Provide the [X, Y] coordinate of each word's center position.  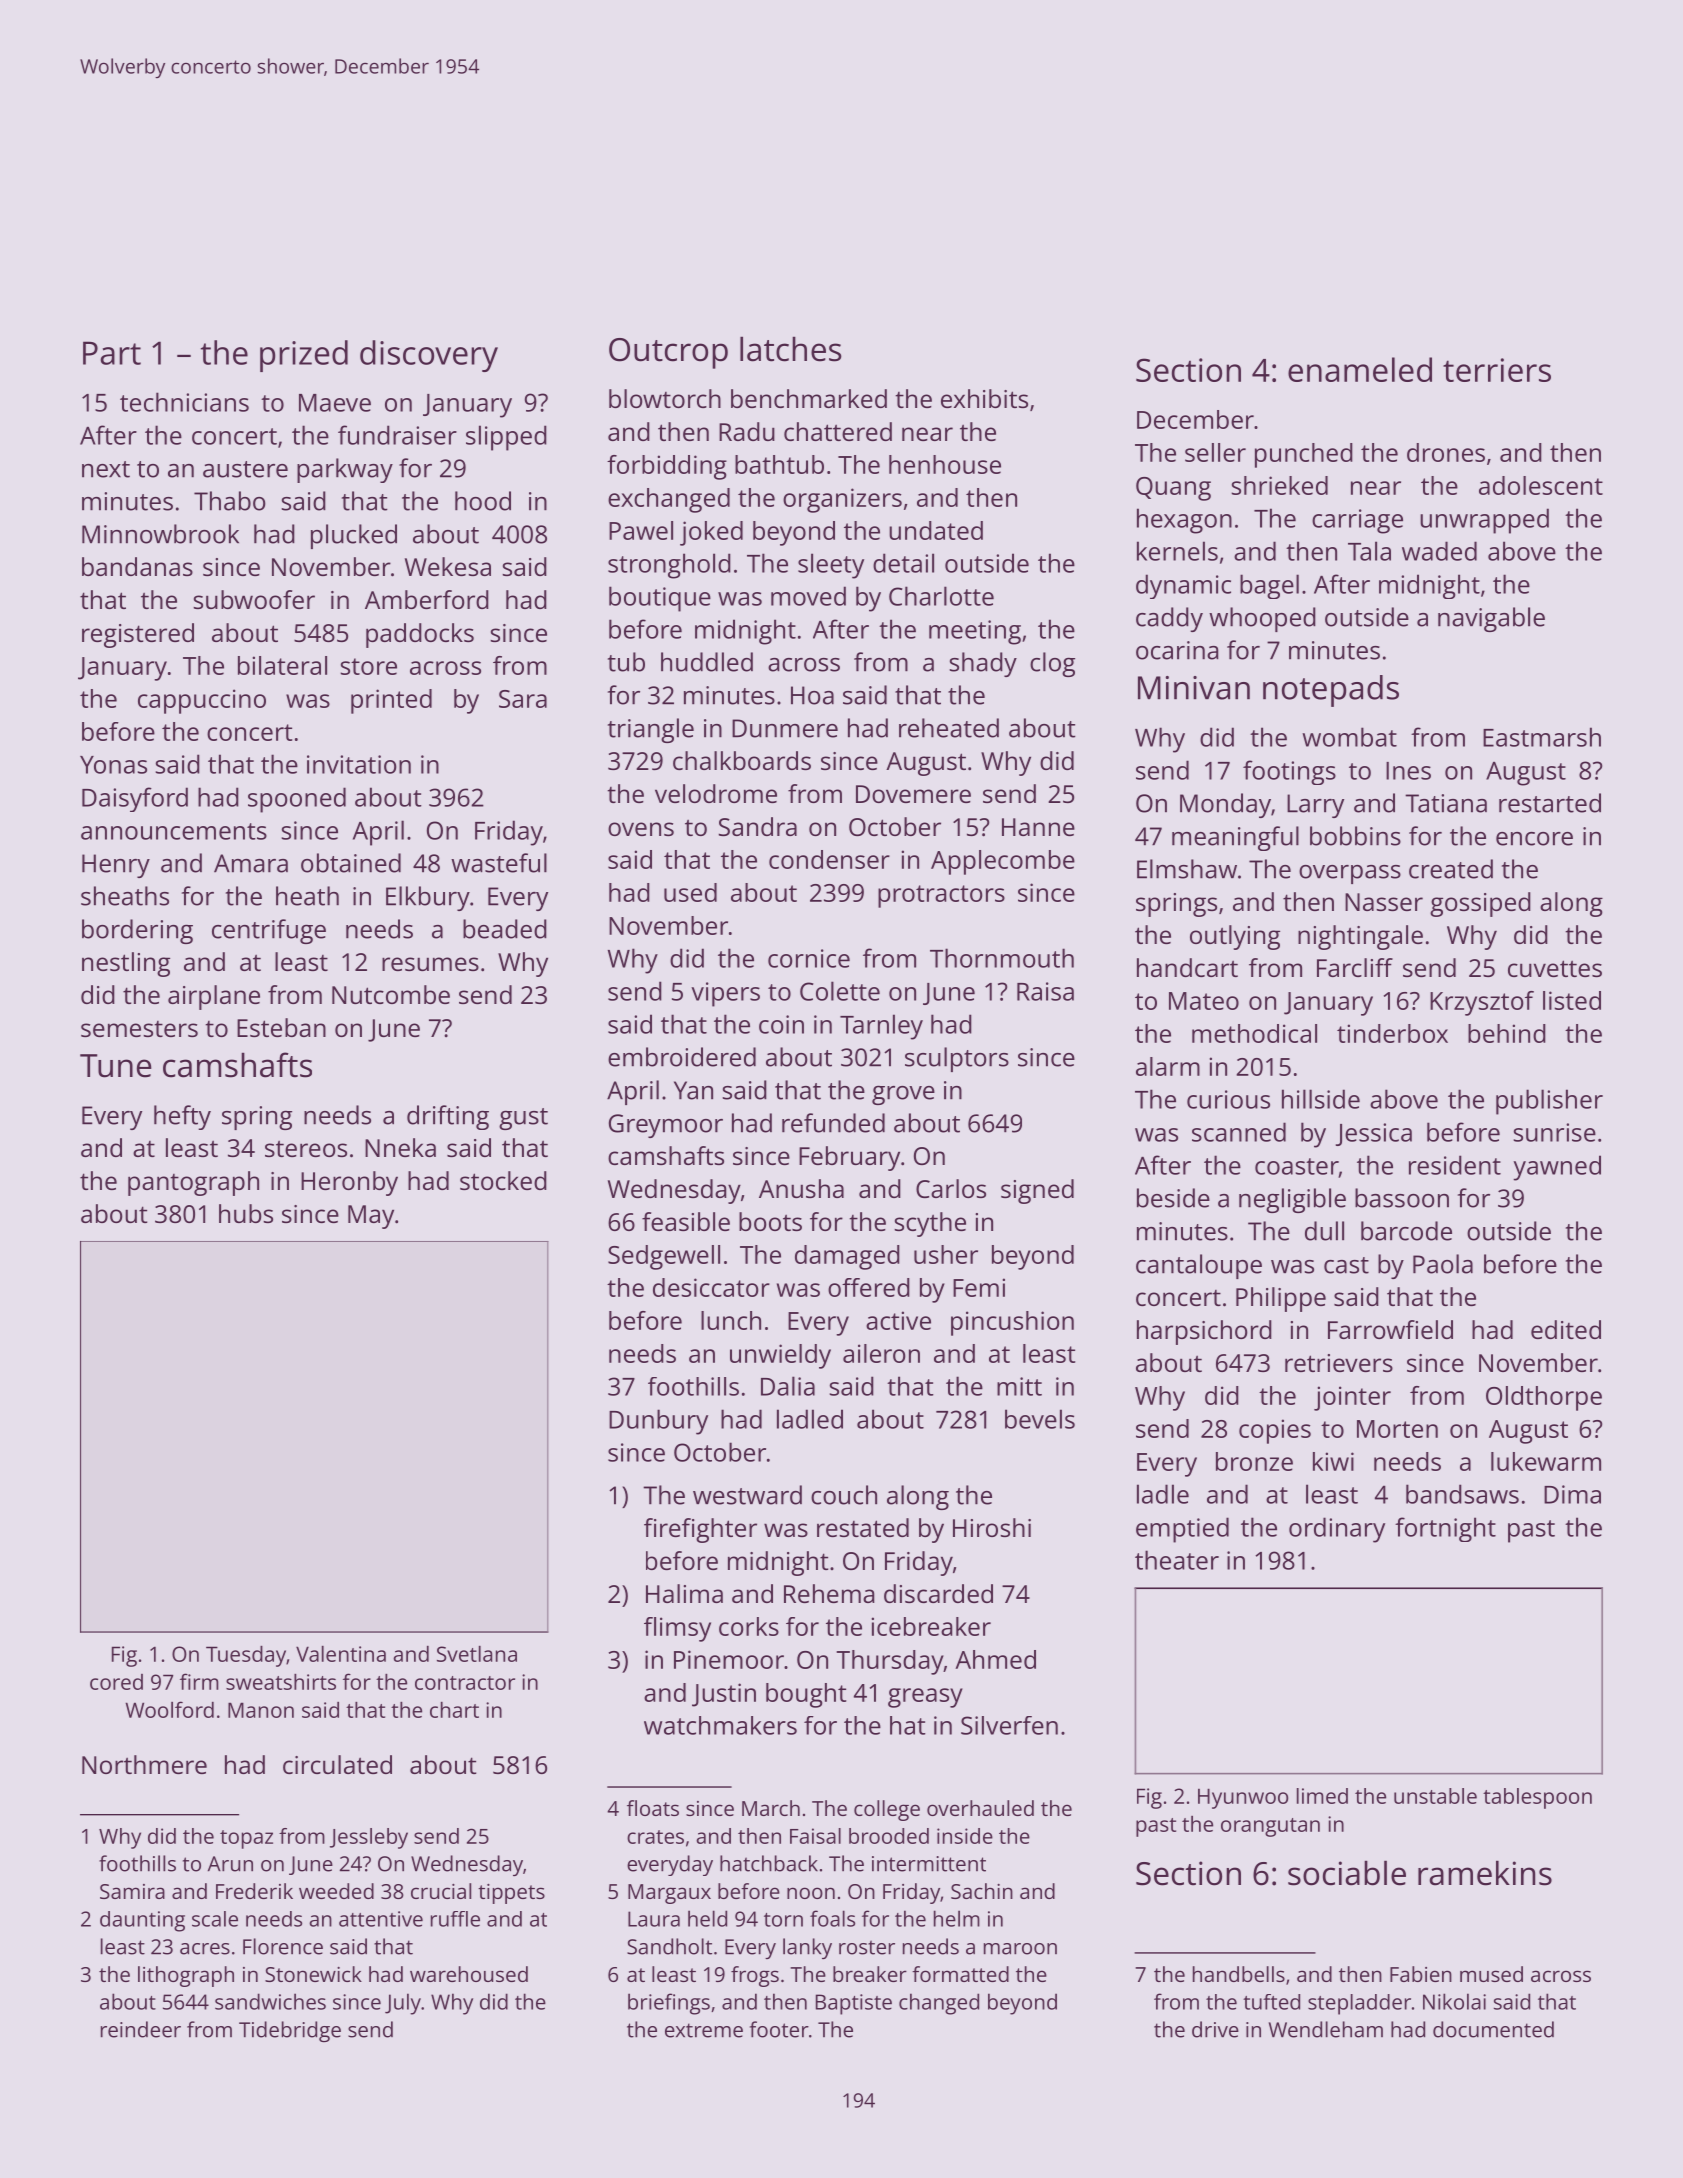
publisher [1549, 1102]
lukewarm [1546, 1461]
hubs [246, 1213]
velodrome [716, 793]
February [849, 1158]
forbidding [667, 467]
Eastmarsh [1542, 737]
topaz [246, 1839]
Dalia [788, 1386]
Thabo [230, 501]
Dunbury [658, 1422]
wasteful [499, 863]
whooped [1262, 619]
